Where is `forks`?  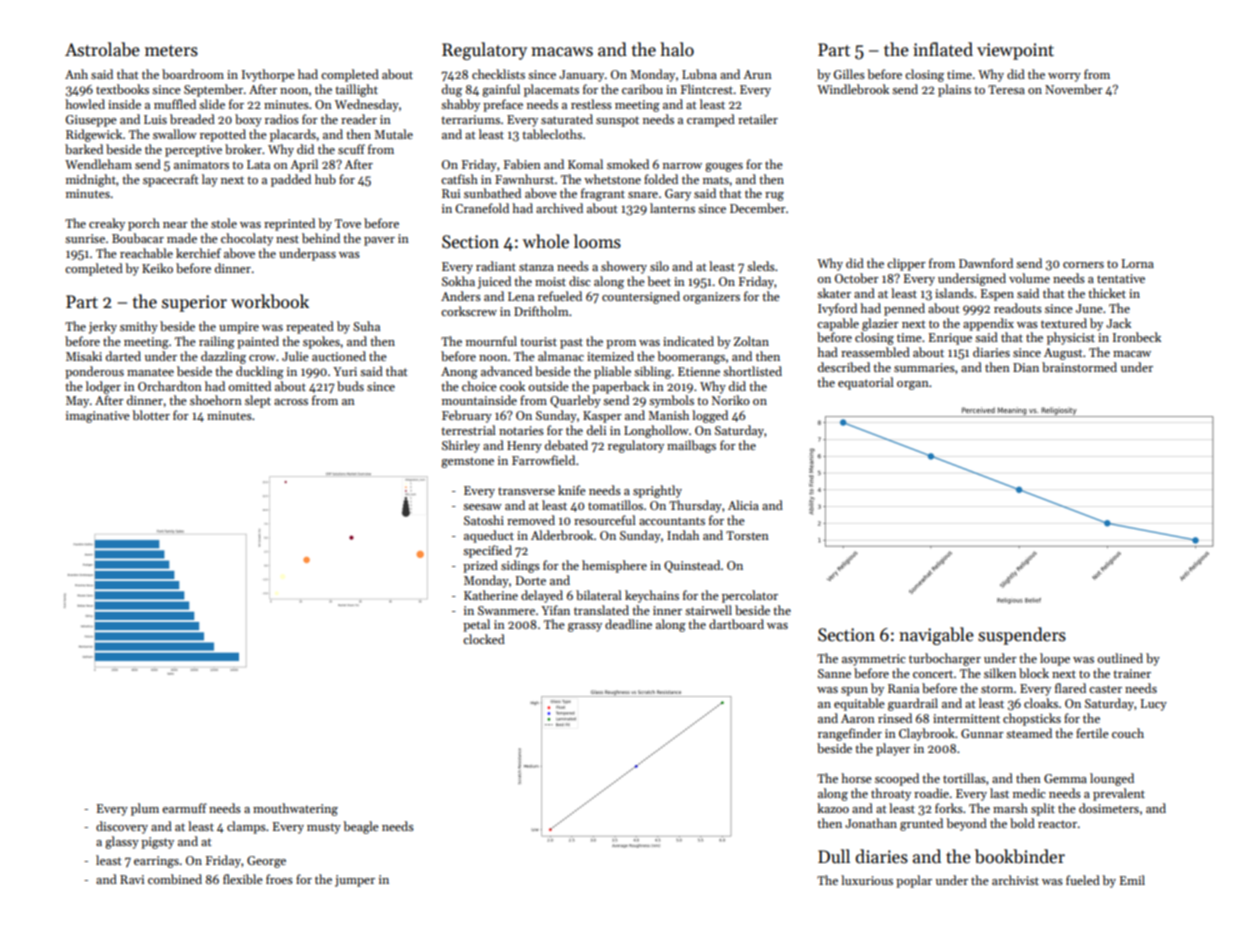
forks is located at coordinates (949, 808).
